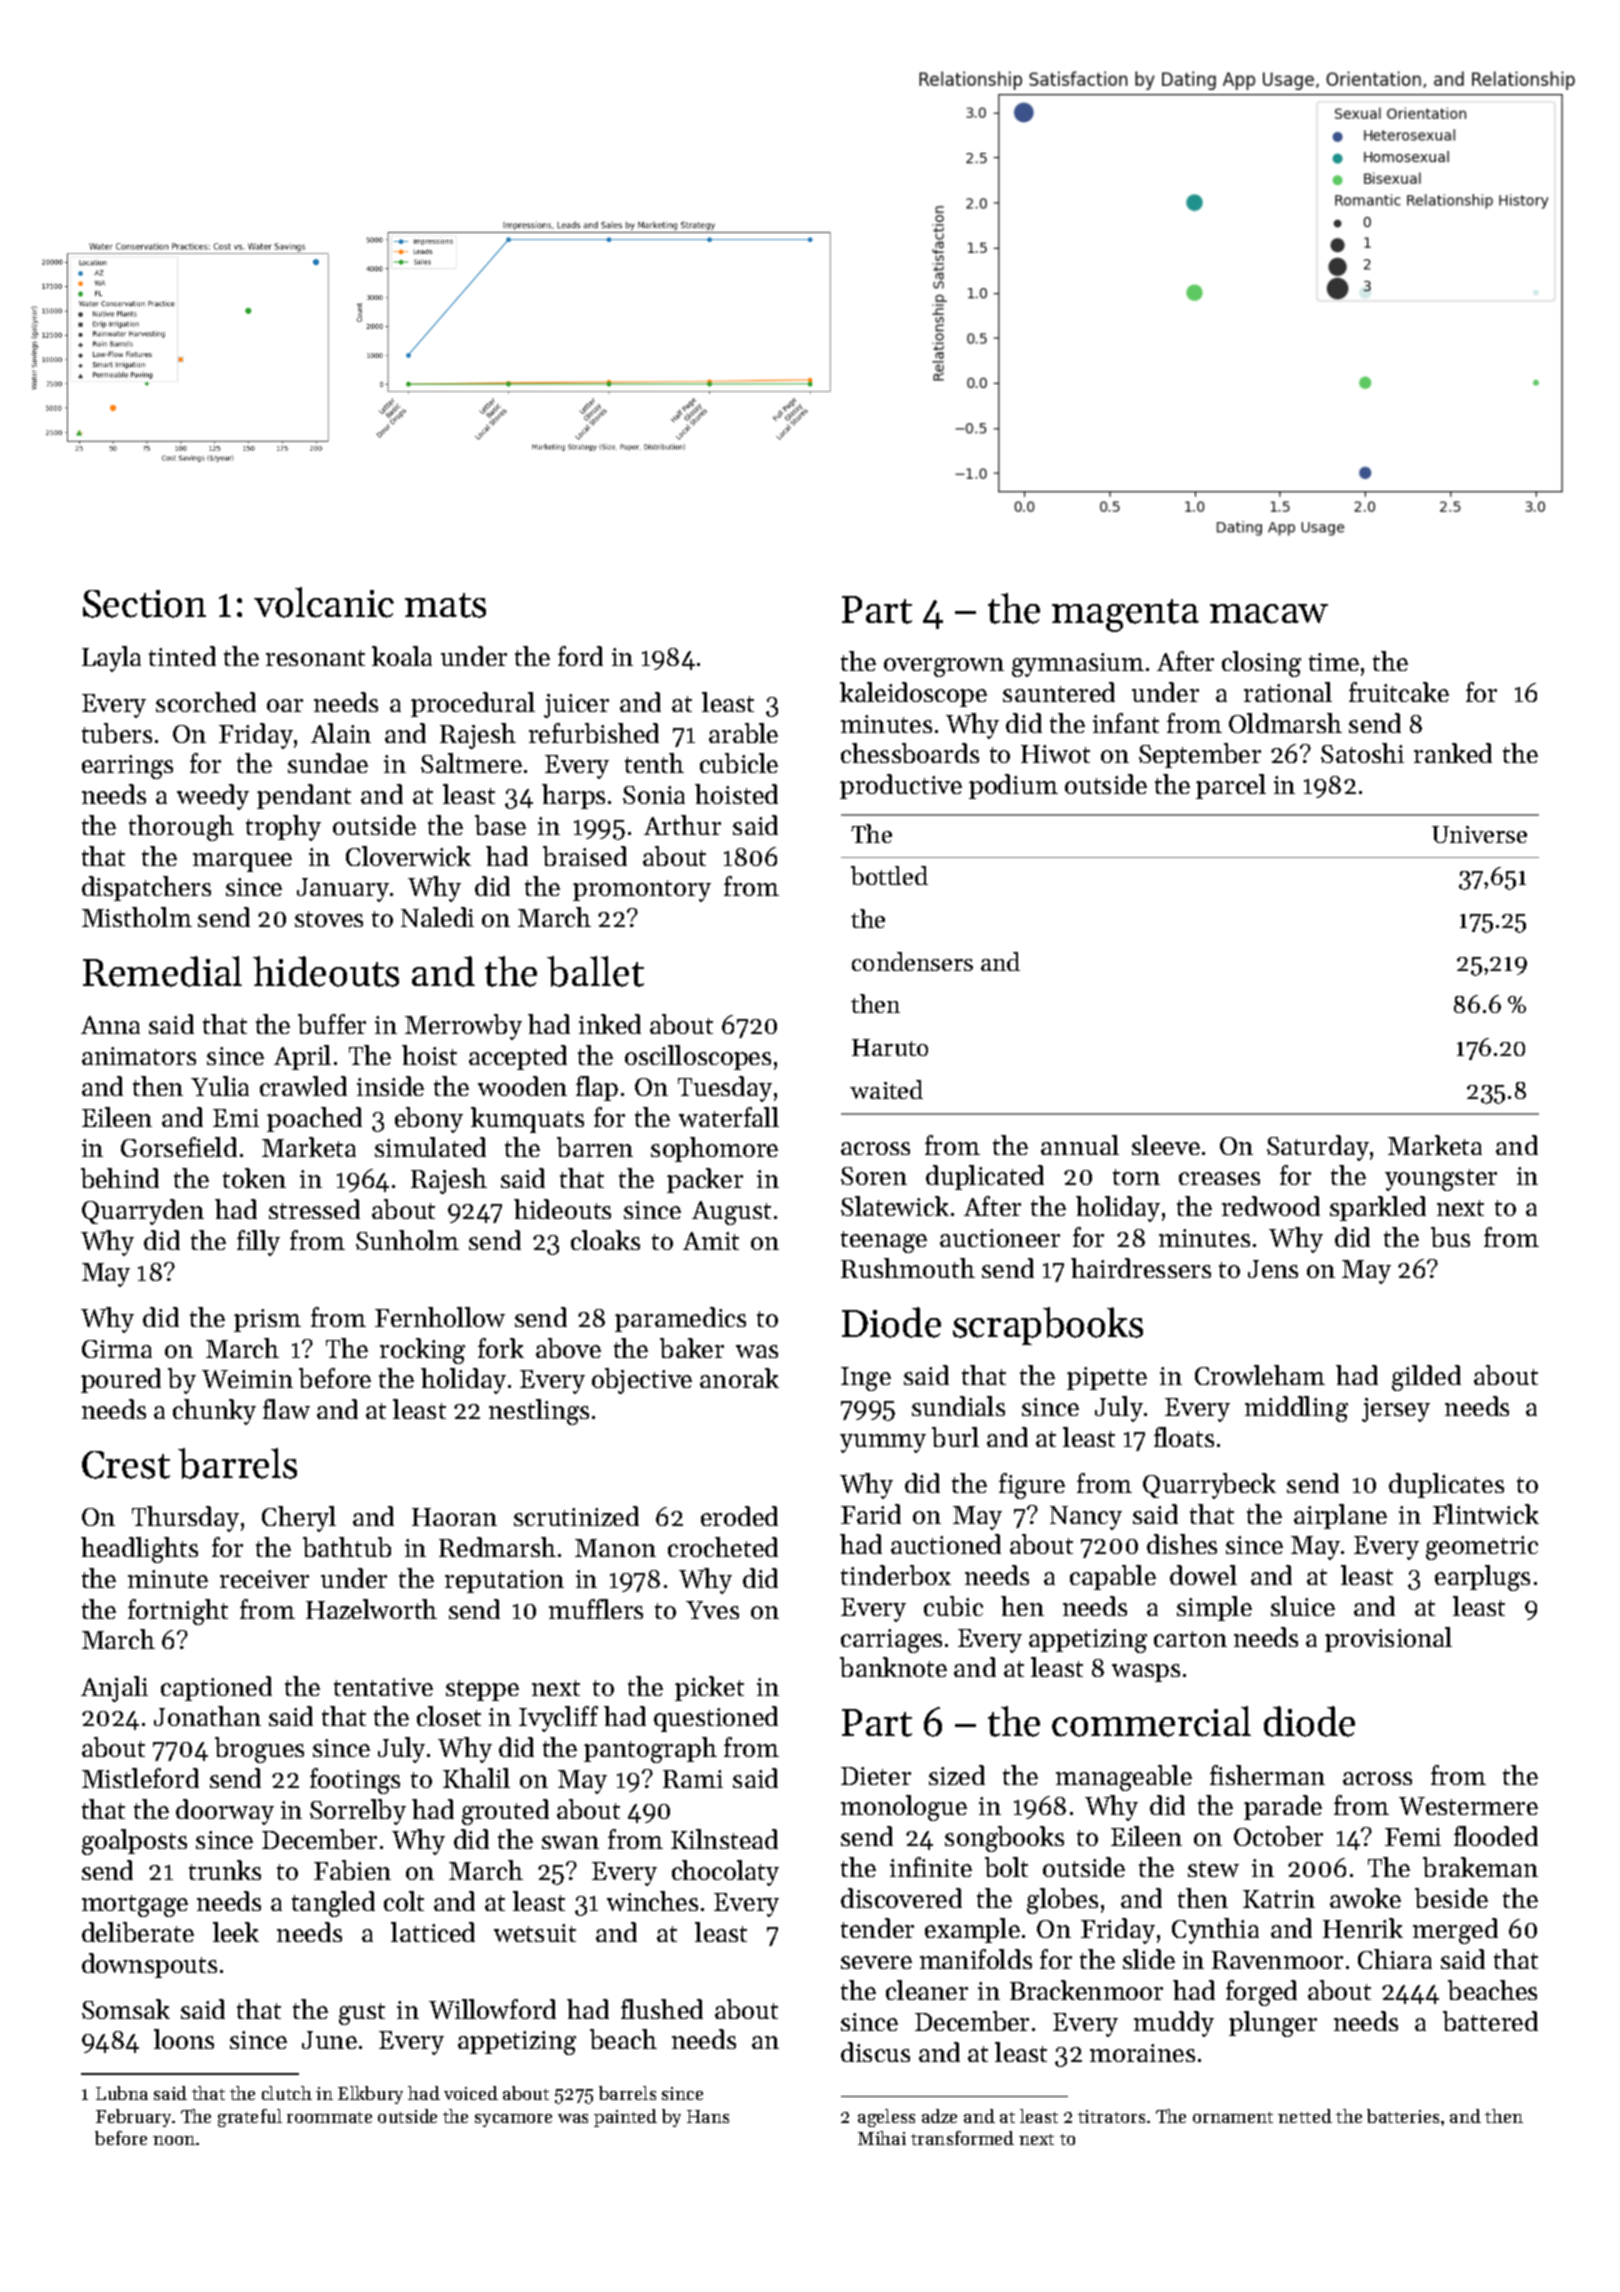  Describe the element at coordinates (1479, 834) in the screenshot. I see `Universe` at that location.
